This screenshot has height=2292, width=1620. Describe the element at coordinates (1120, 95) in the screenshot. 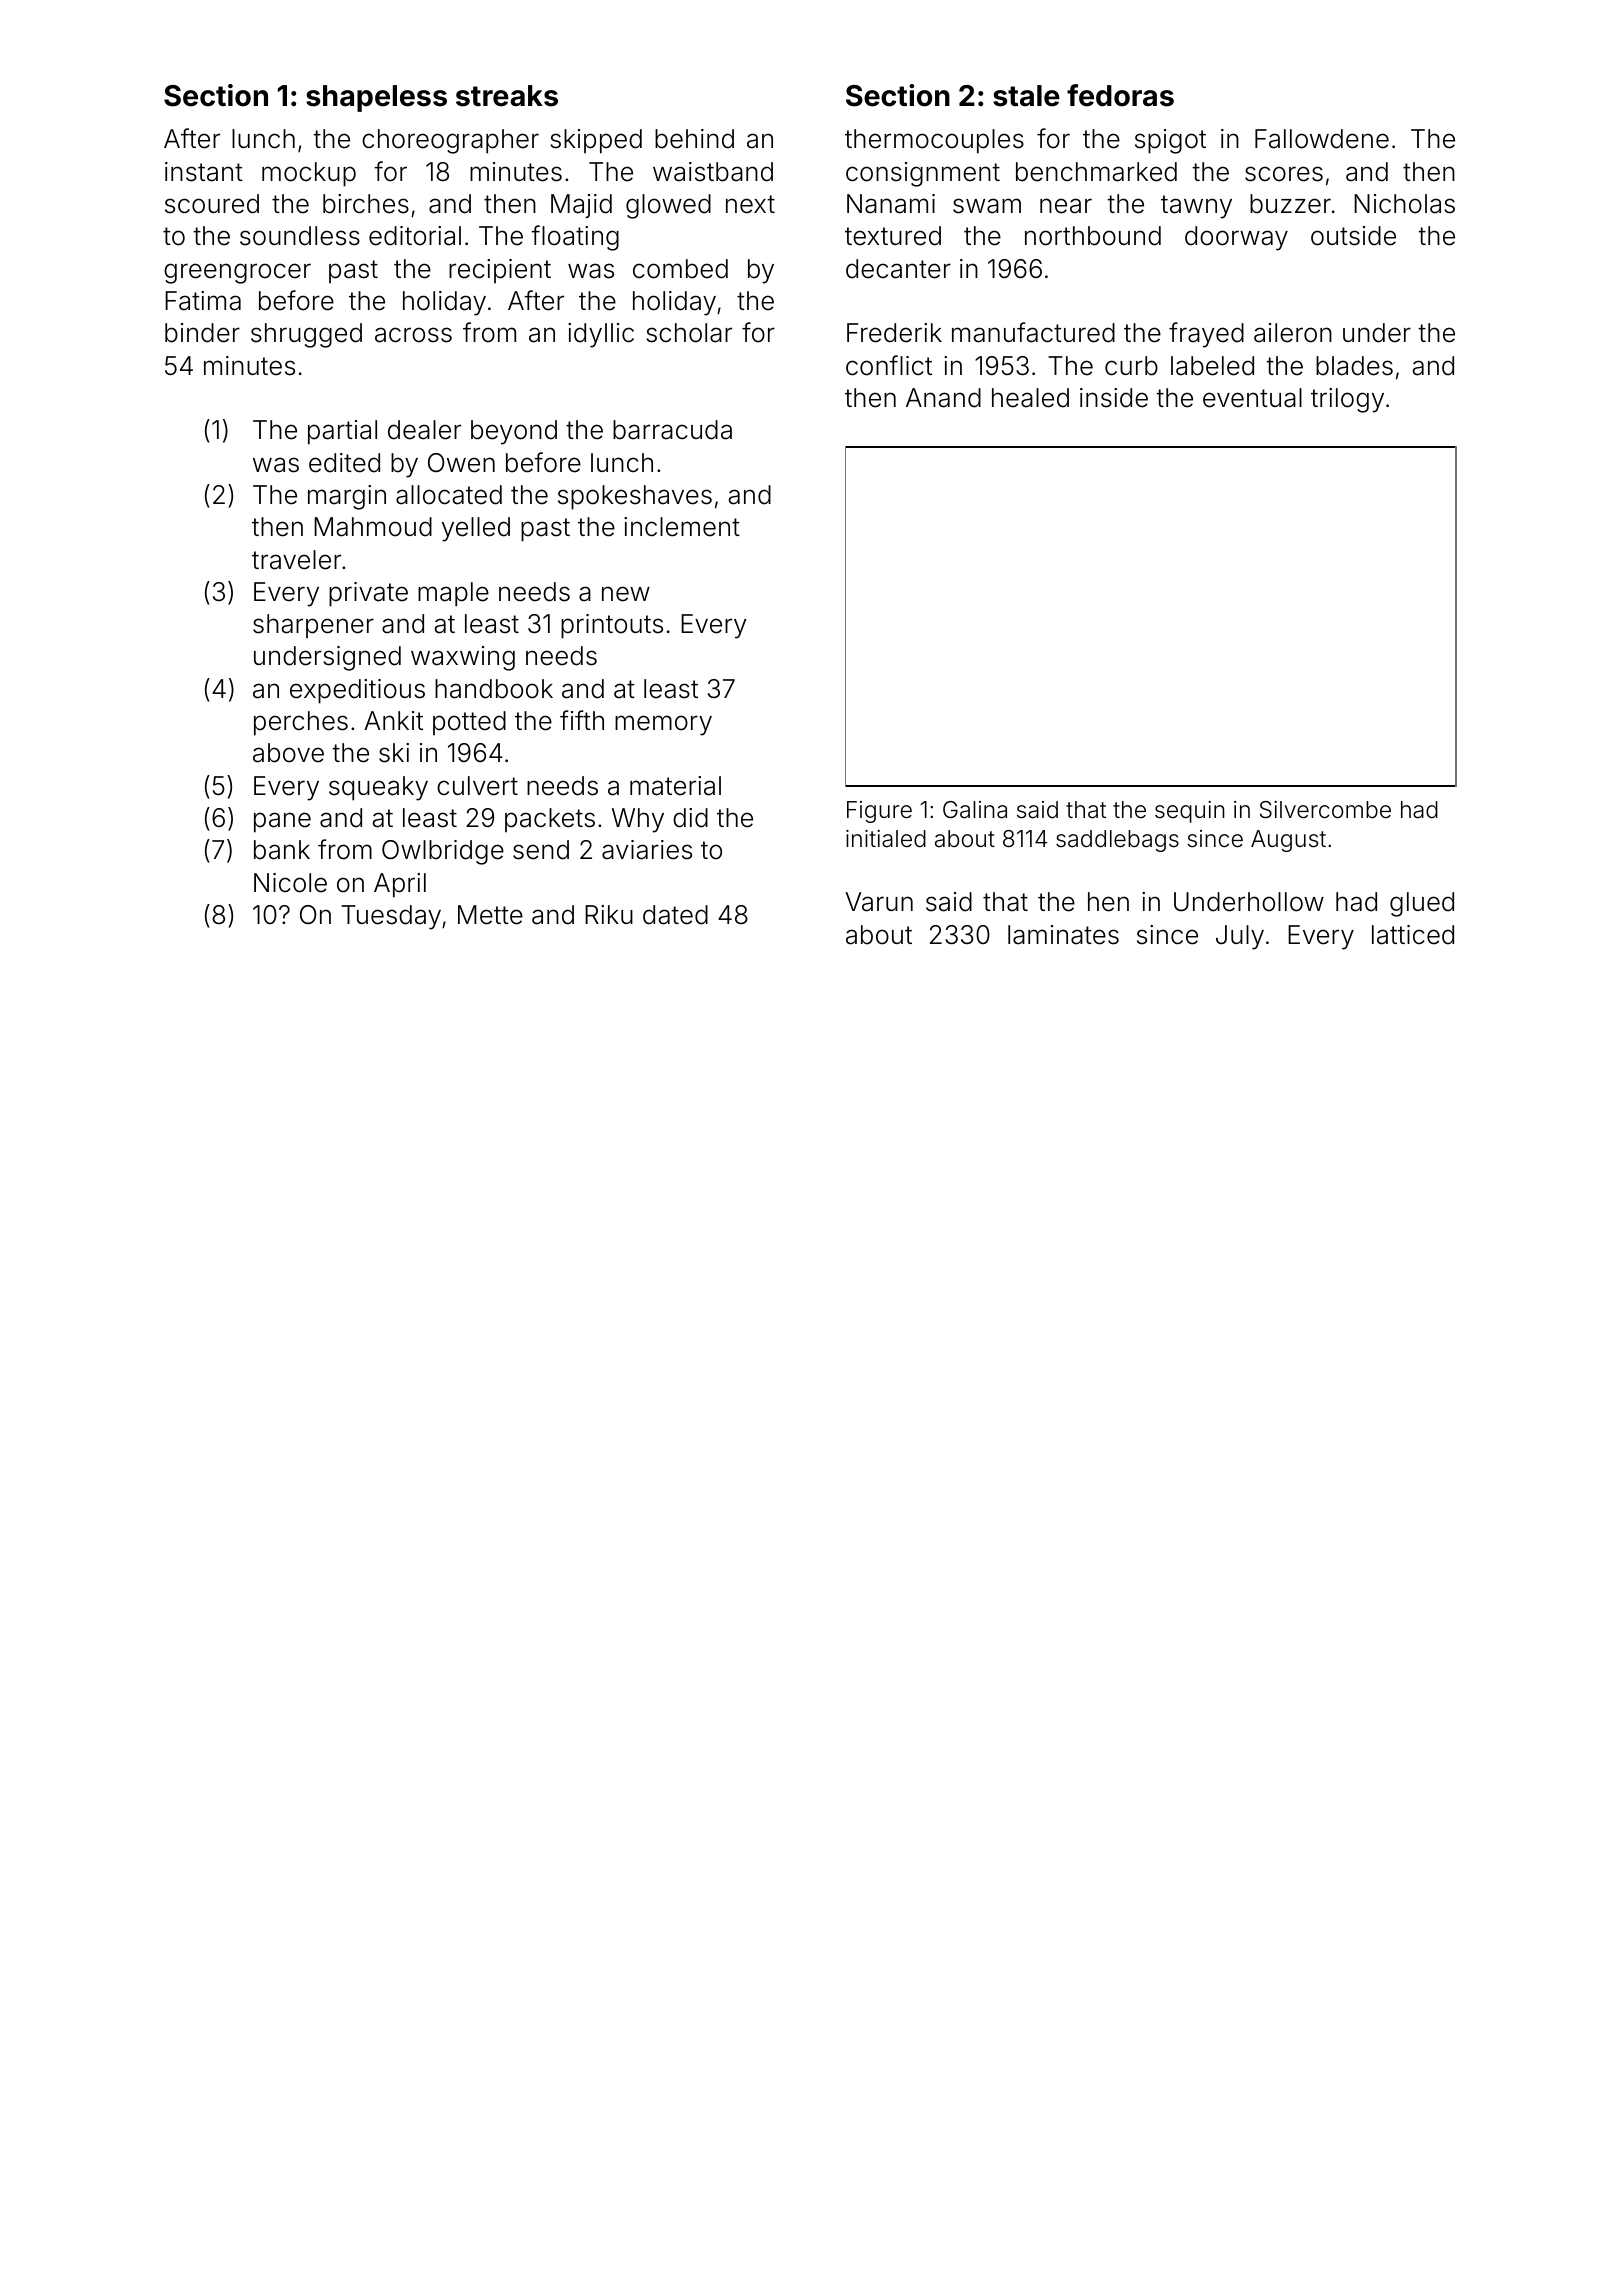

I see `fedoras` at that location.
